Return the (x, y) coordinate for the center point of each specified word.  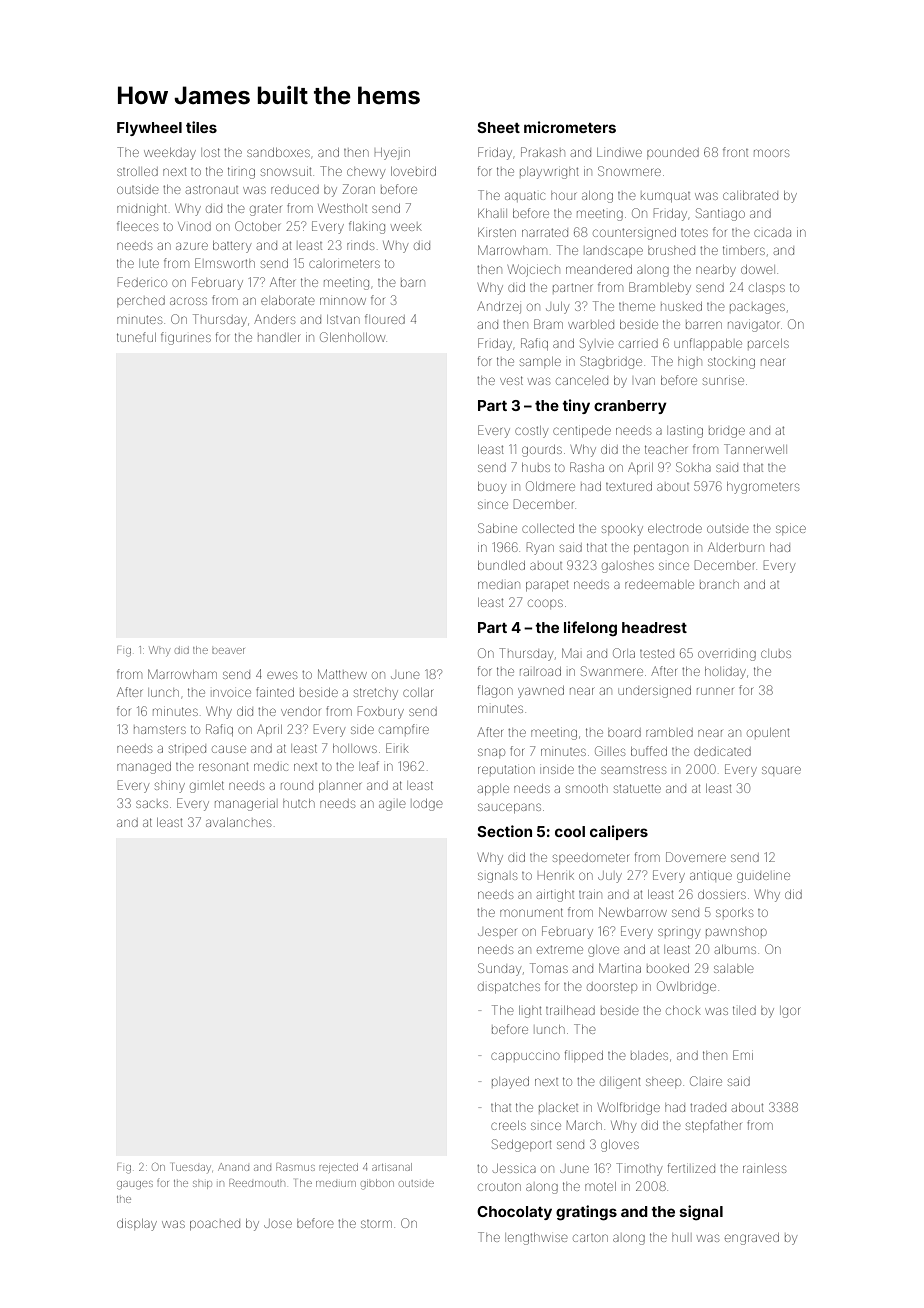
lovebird (413, 171)
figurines (186, 338)
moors (771, 153)
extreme (560, 950)
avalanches (238, 822)
